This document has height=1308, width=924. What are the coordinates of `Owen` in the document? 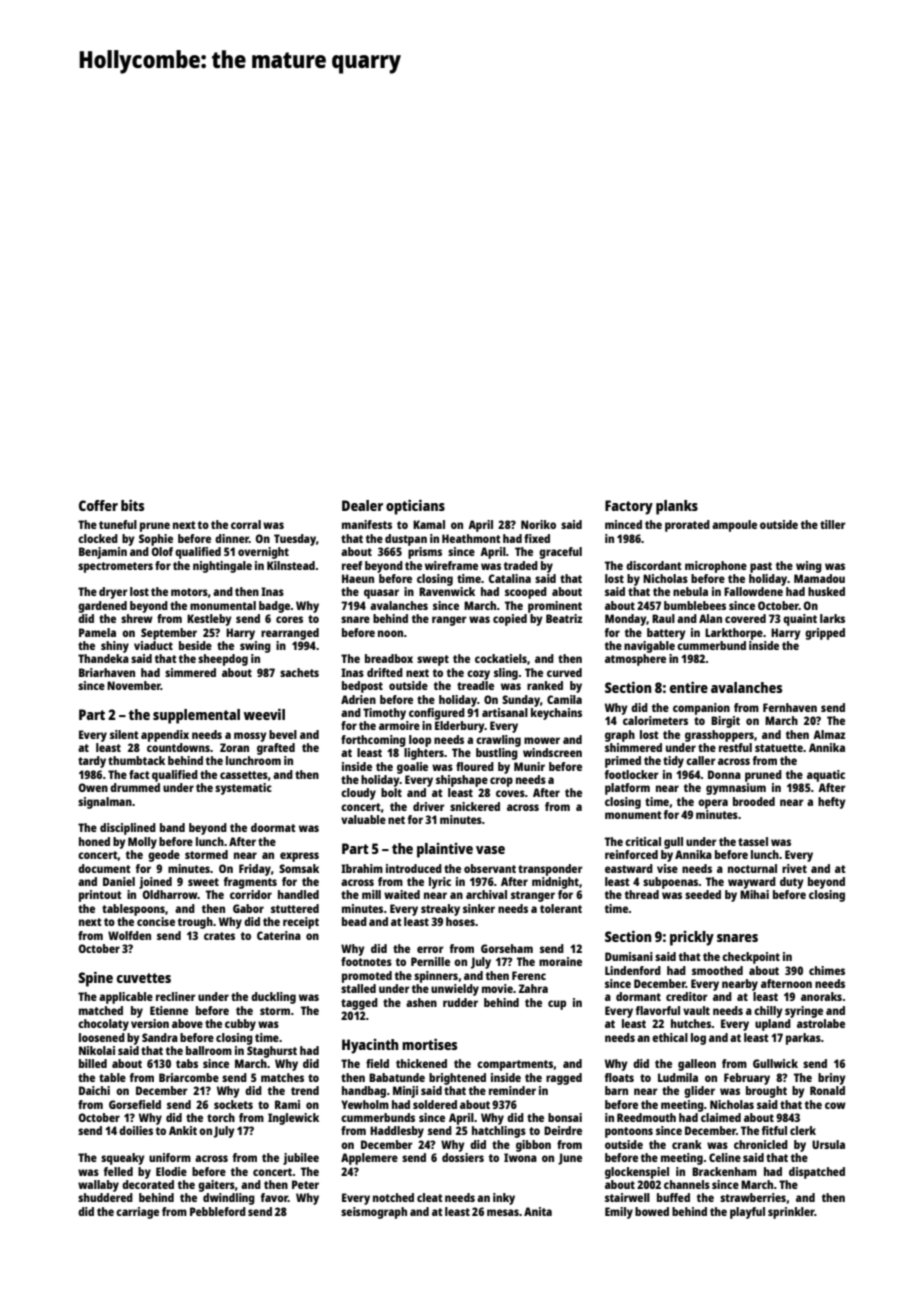 It's located at (93, 787).
